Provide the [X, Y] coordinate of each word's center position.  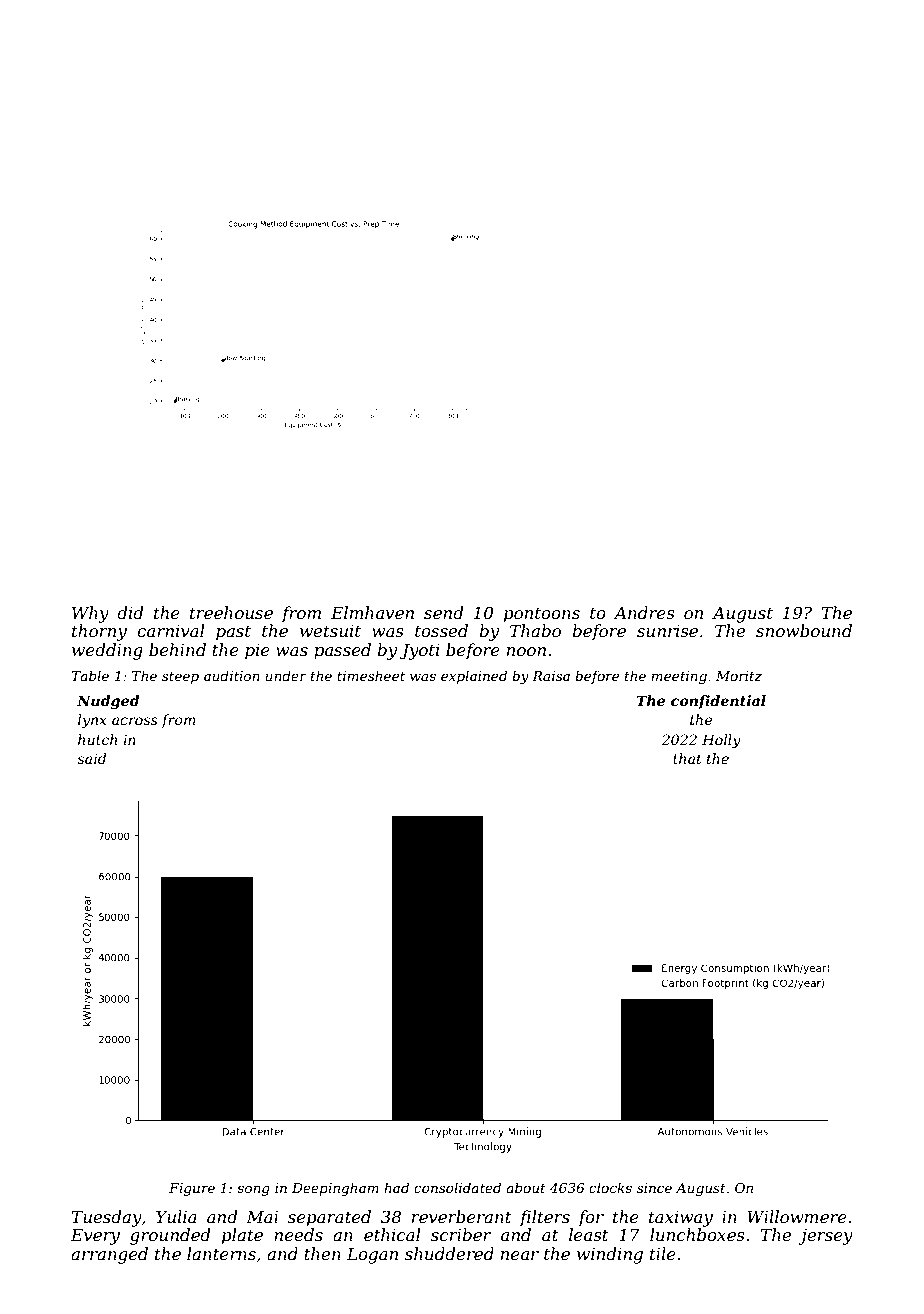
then [322, 1253]
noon [526, 651]
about [526, 1187]
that [687, 758]
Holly [721, 741]
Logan [372, 1256]
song [253, 1190]
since [654, 1188]
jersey [825, 1237]
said [91, 758]
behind [177, 649]
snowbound [804, 630]
